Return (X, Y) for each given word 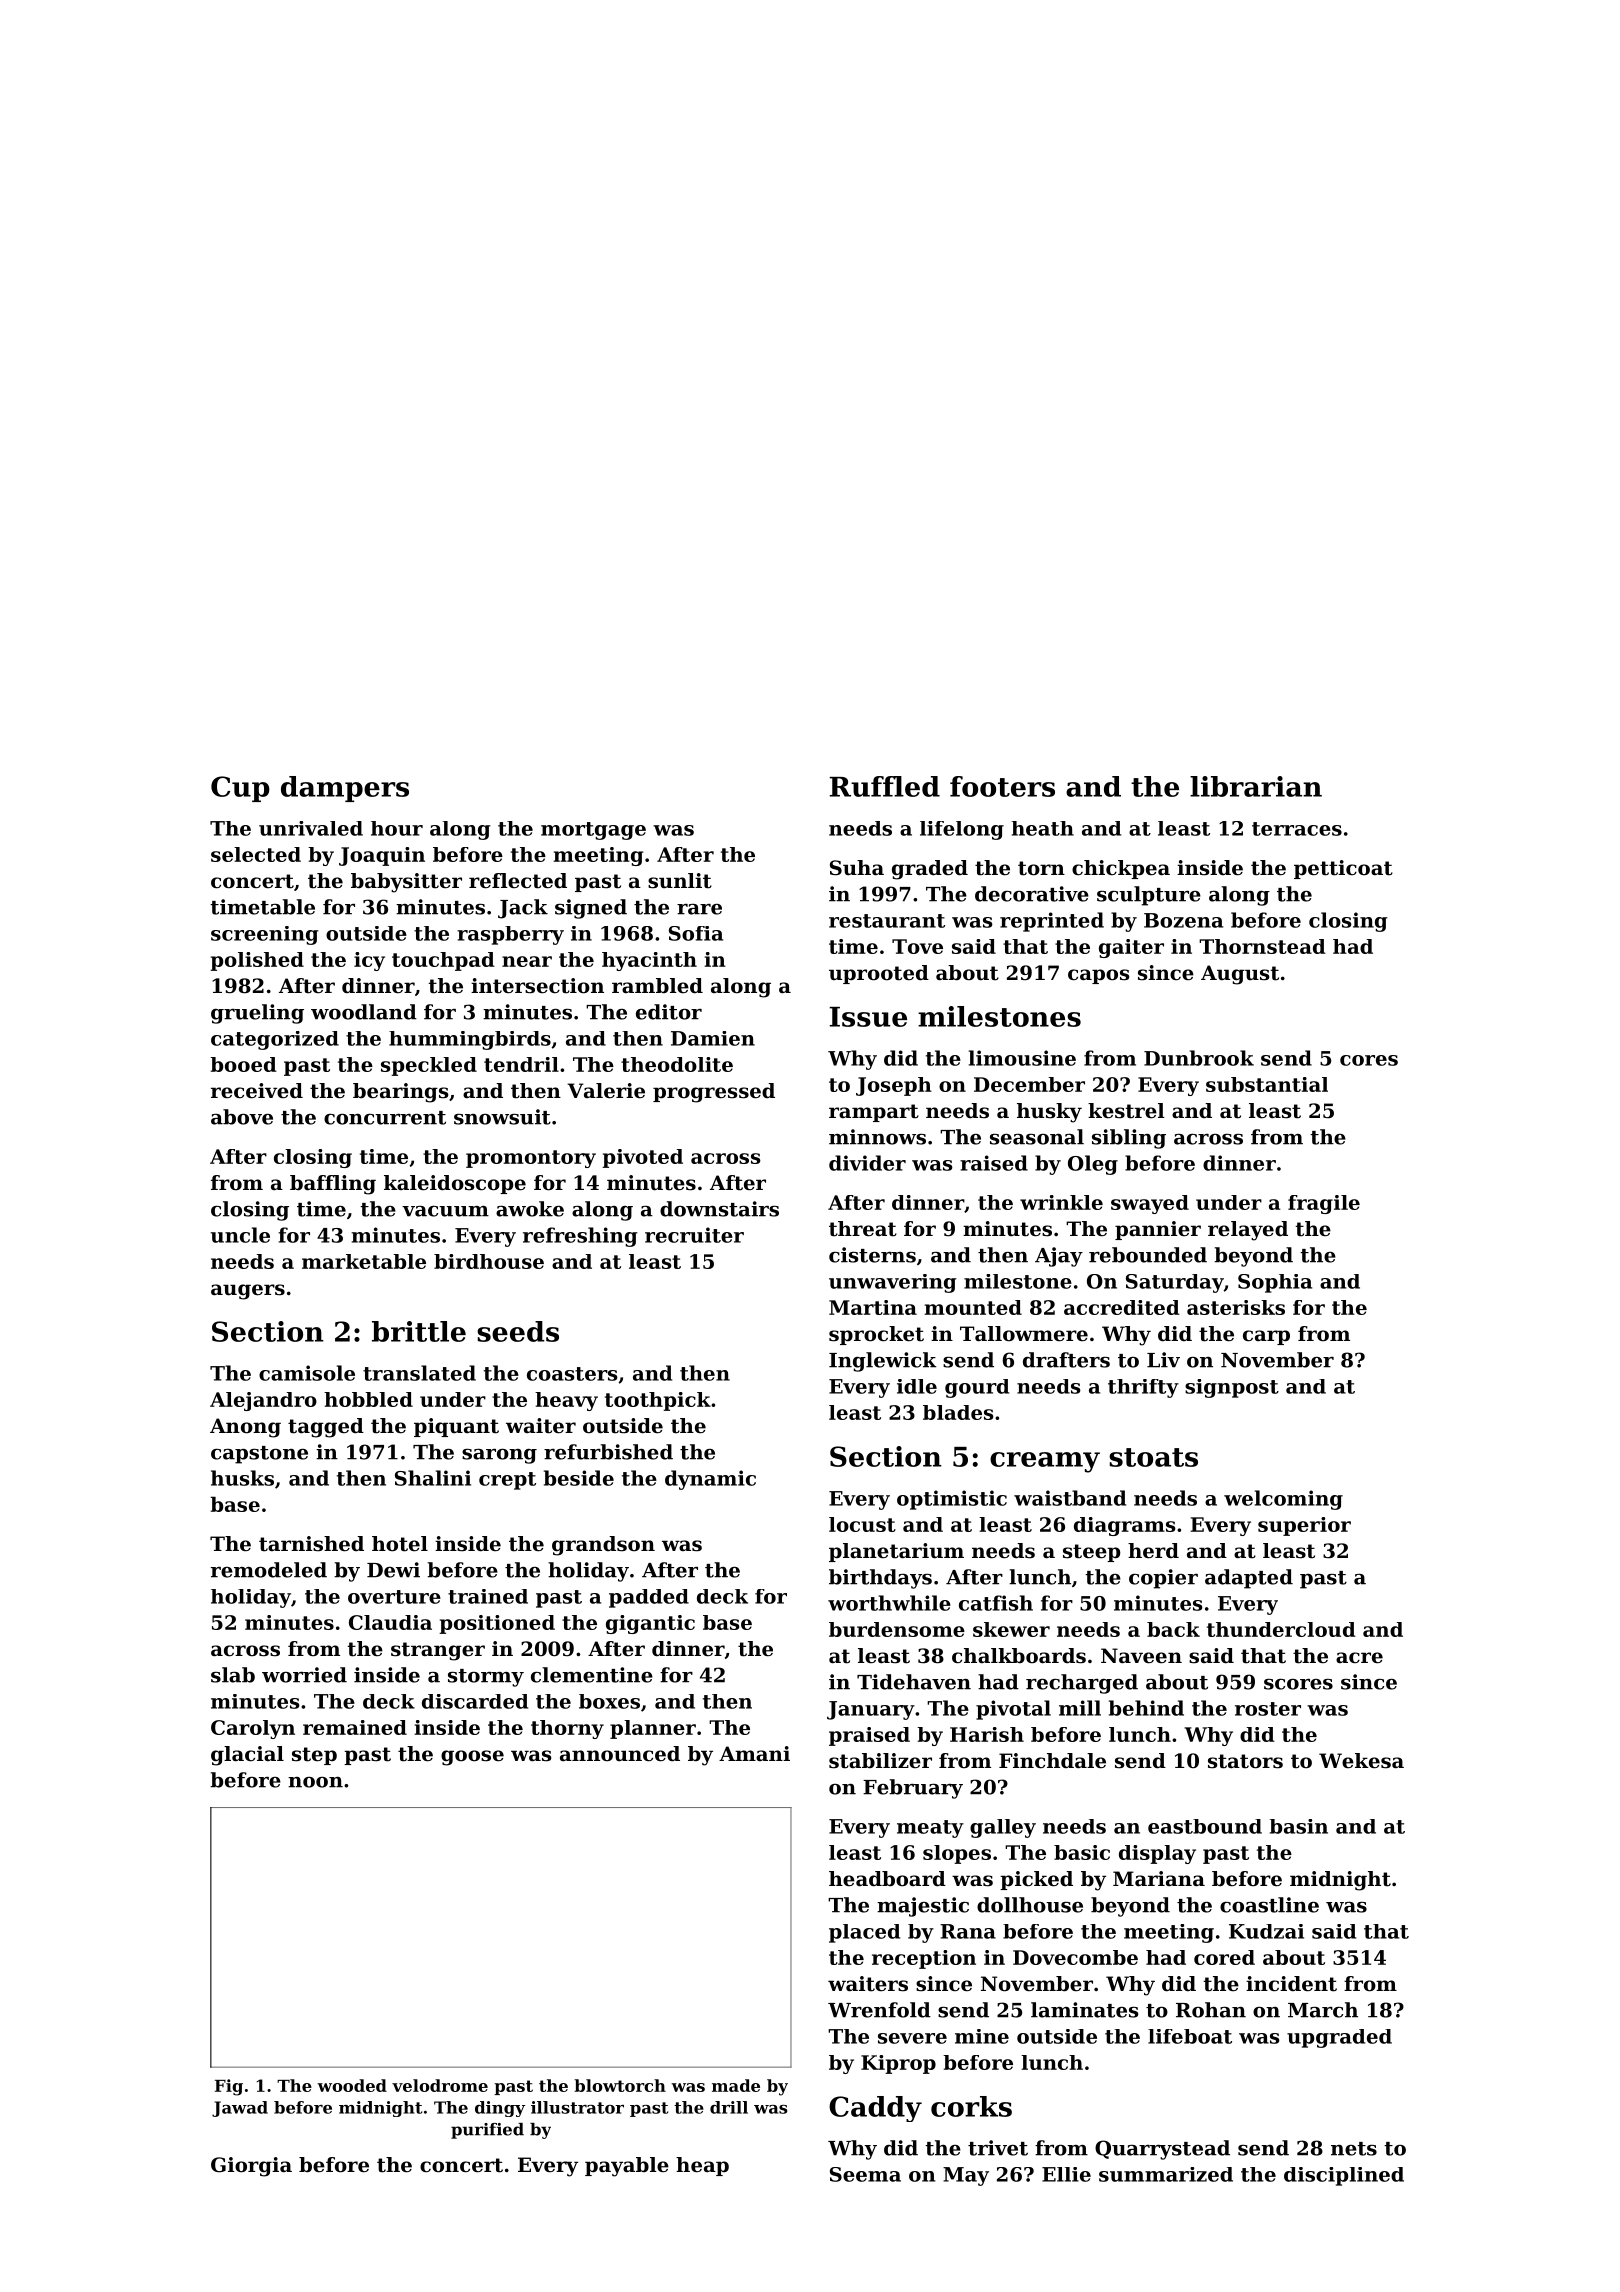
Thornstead (1262, 946)
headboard (887, 1879)
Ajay (1059, 1257)
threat (863, 1229)
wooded (352, 2085)
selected (256, 854)
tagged (326, 1428)
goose (472, 1758)
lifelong (962, 830)
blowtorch (620, 2085)
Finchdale (1052, 1761)
